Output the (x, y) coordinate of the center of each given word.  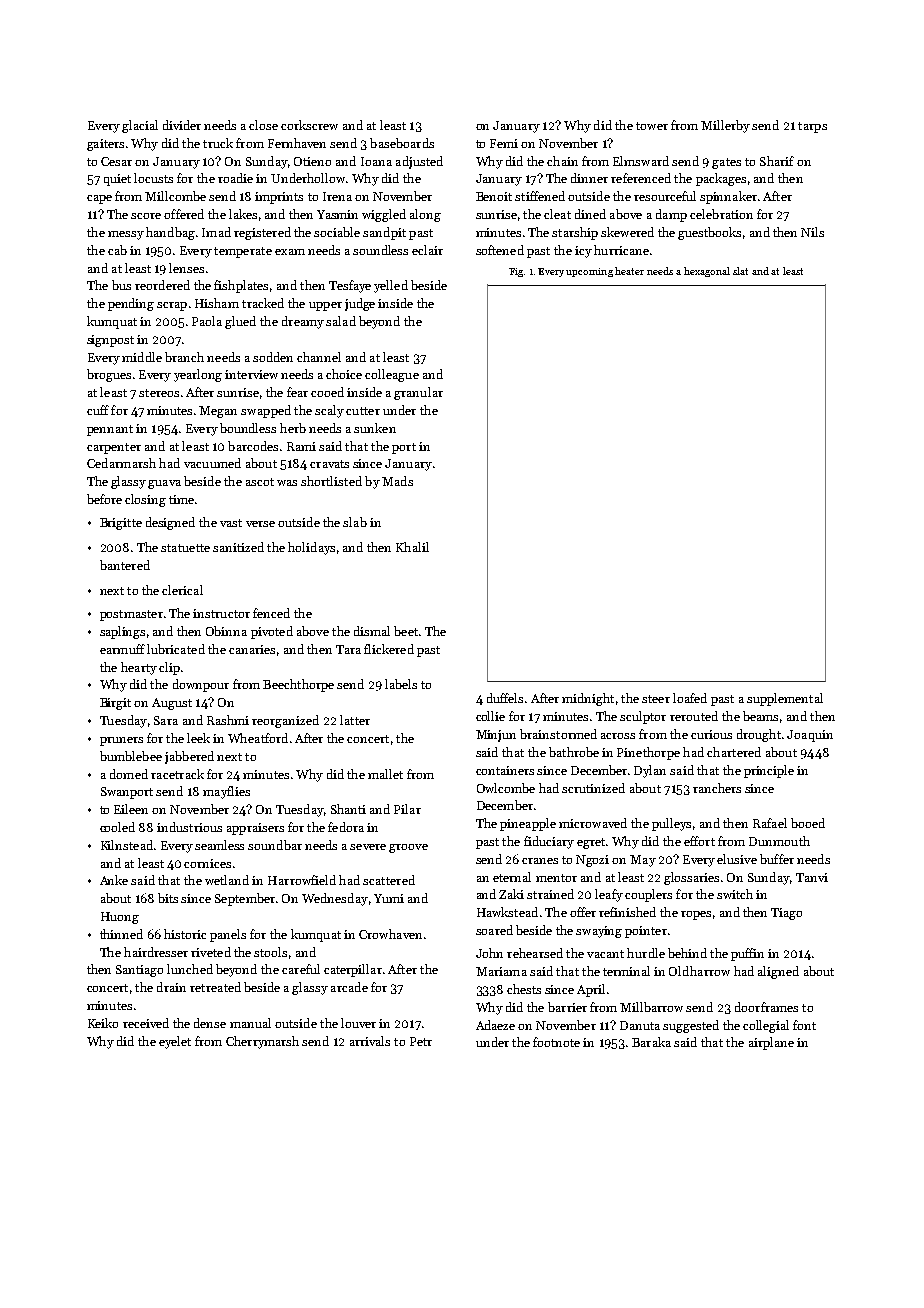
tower (652, 126)
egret (591, 843)
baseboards (402, 143)
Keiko (103, 1023)
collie (490, 716)
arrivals (370, 1041)
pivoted (272, 632)
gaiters (105, 145)
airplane (771, 1043)
